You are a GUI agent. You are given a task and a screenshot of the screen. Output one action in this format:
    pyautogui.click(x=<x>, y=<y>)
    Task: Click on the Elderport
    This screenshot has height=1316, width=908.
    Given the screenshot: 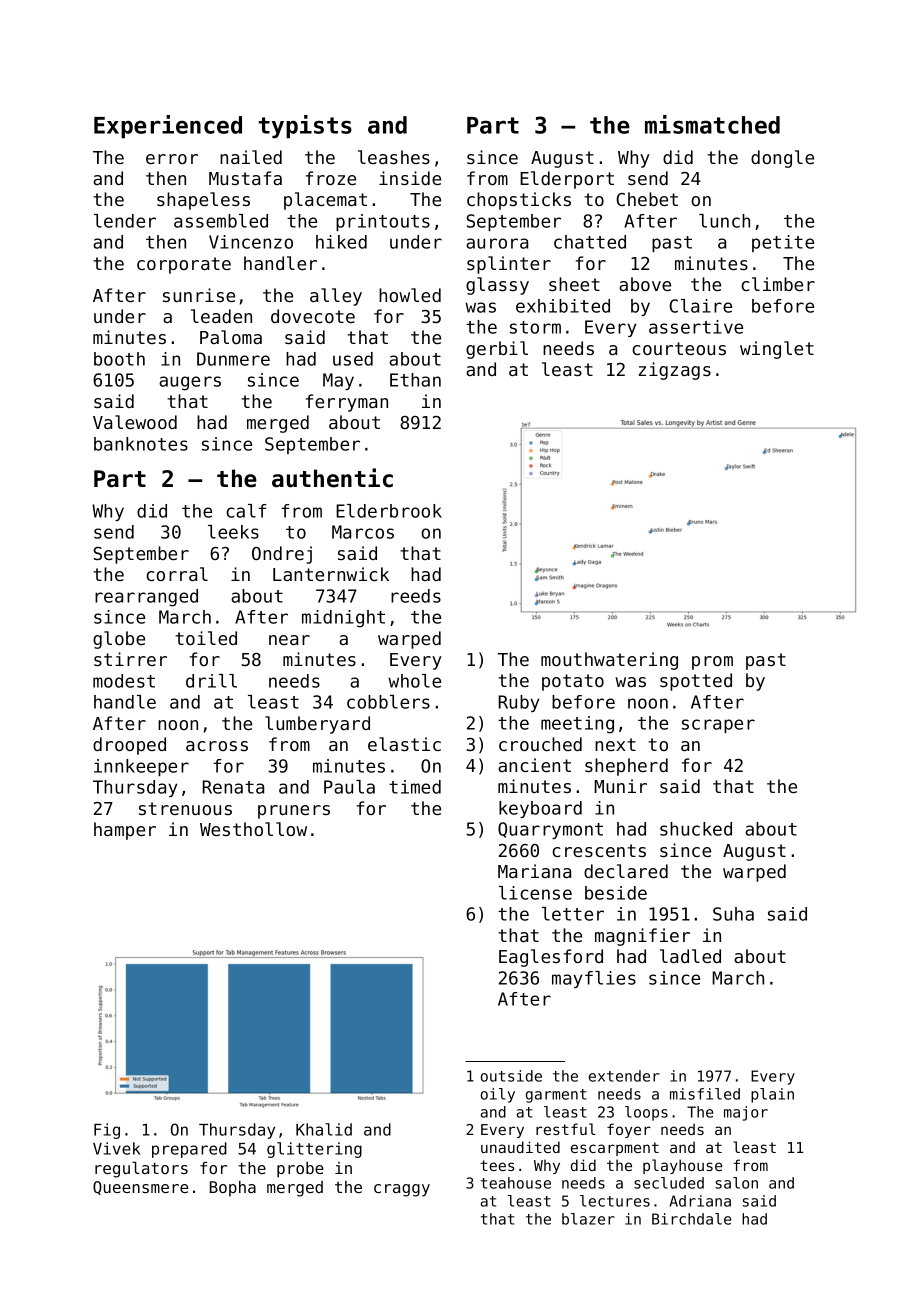 What is the action you would take?
    pyautogui.click(x=567, y=180)
